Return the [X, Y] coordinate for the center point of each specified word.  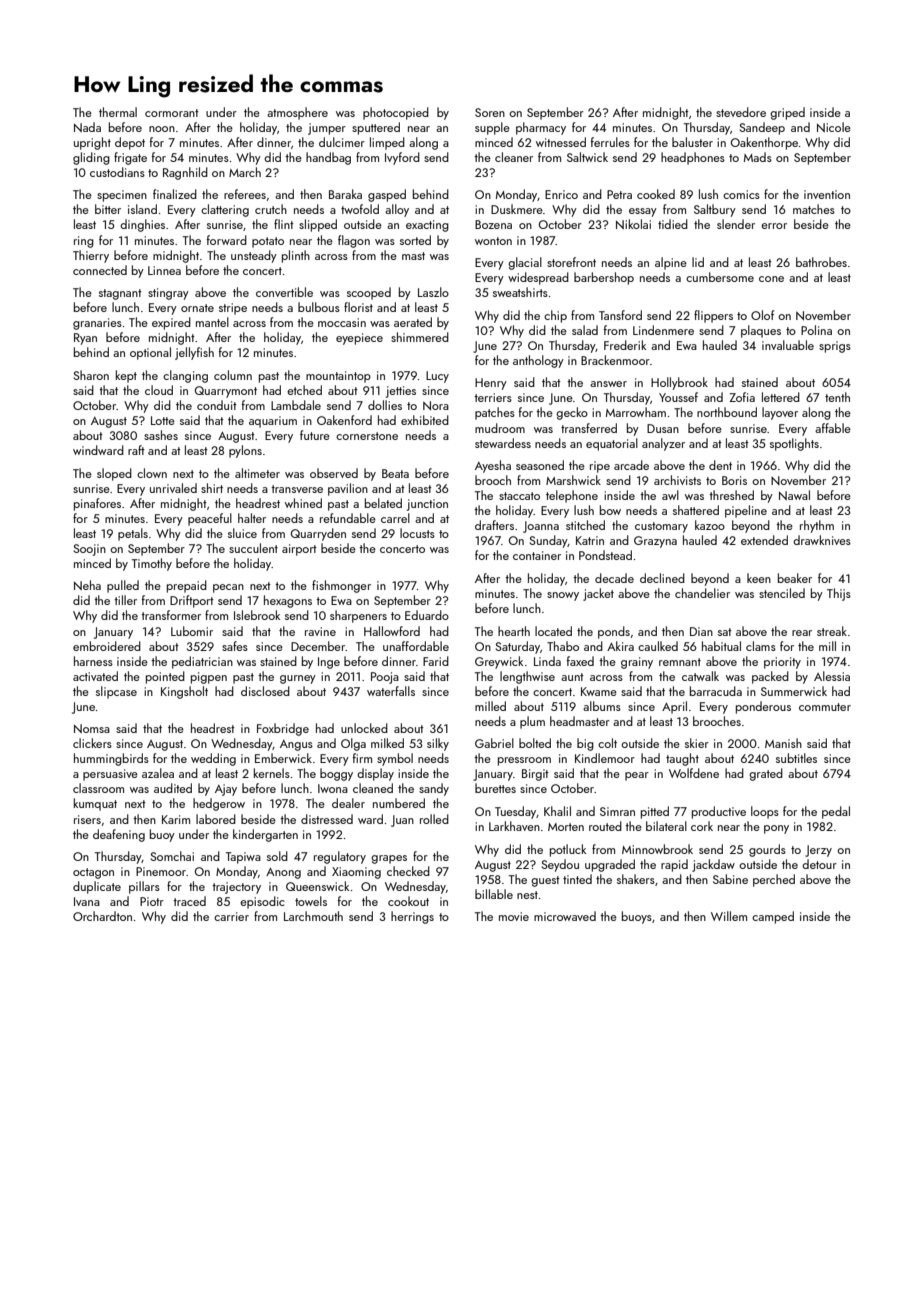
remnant [680, 662]
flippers [713, 316]
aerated [413, 322]
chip [555, 316]
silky [438, 744]
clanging [185, 376]
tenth [837, 397]
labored [216, 819]
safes [235, 646]
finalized [175, 194]
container [537, 555]
